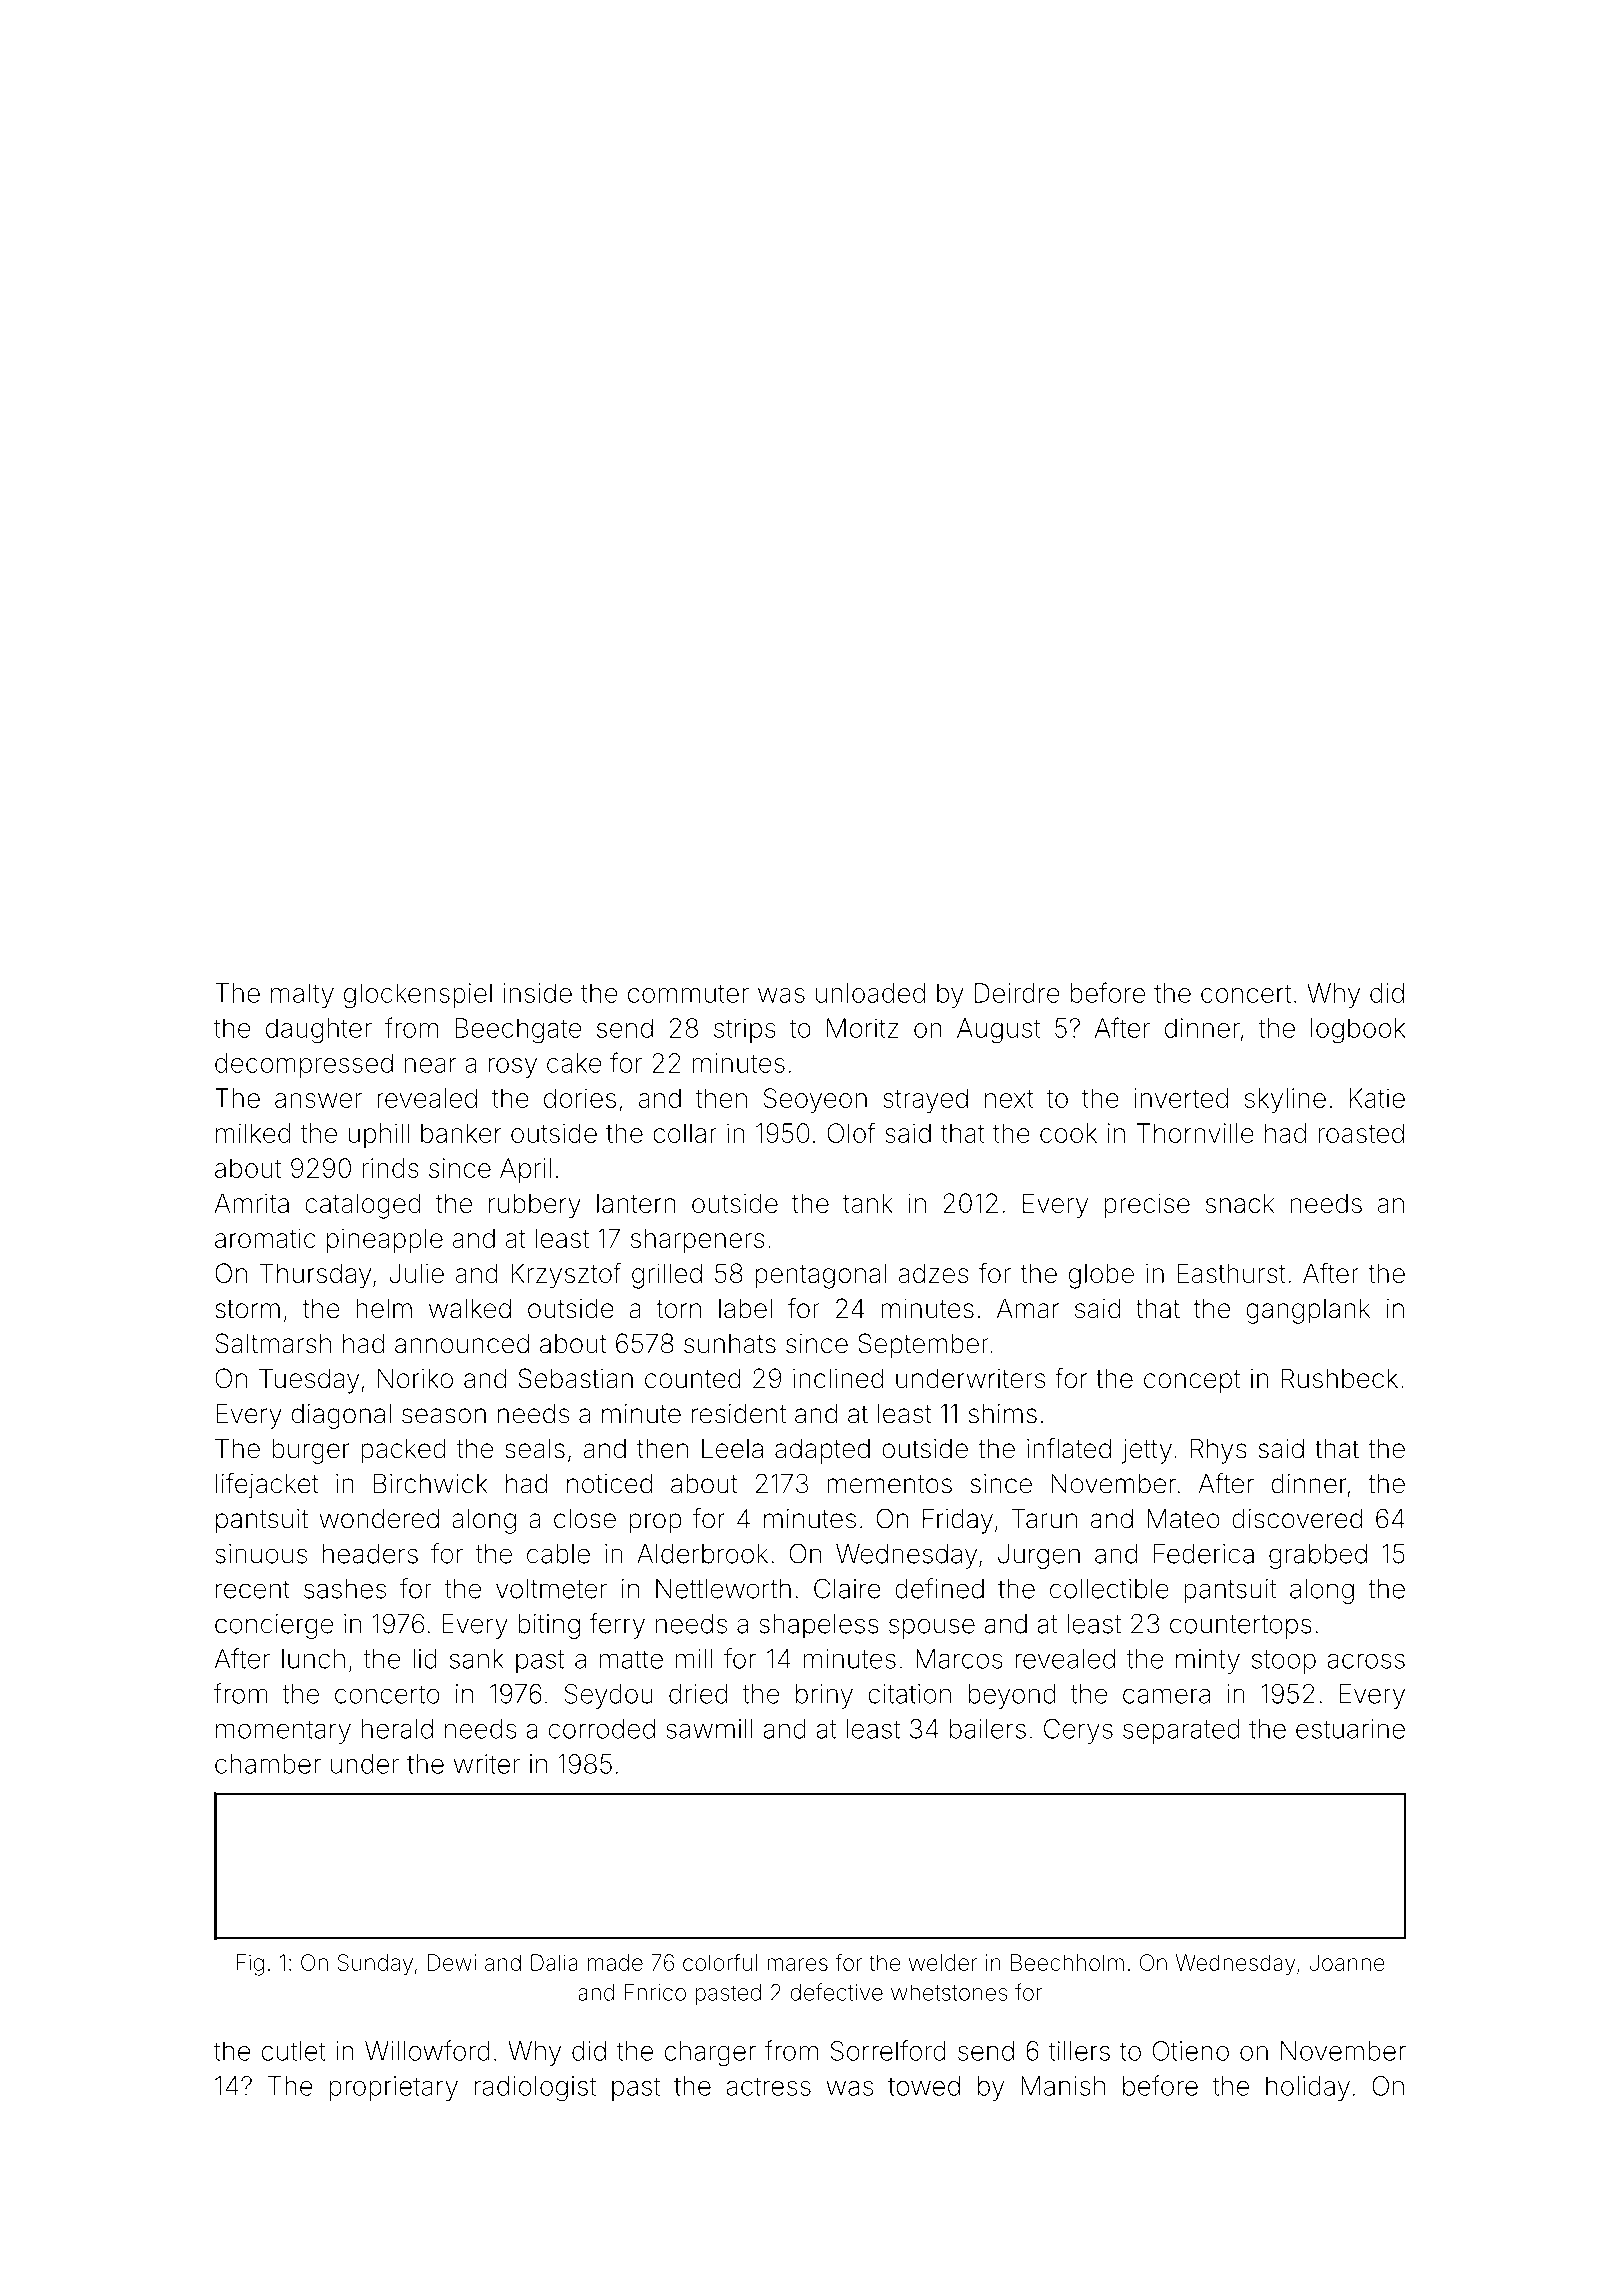  What do you see at coordinates (870, 993) in the document?
I see `unloaded` at bounding box center [870, 993].
